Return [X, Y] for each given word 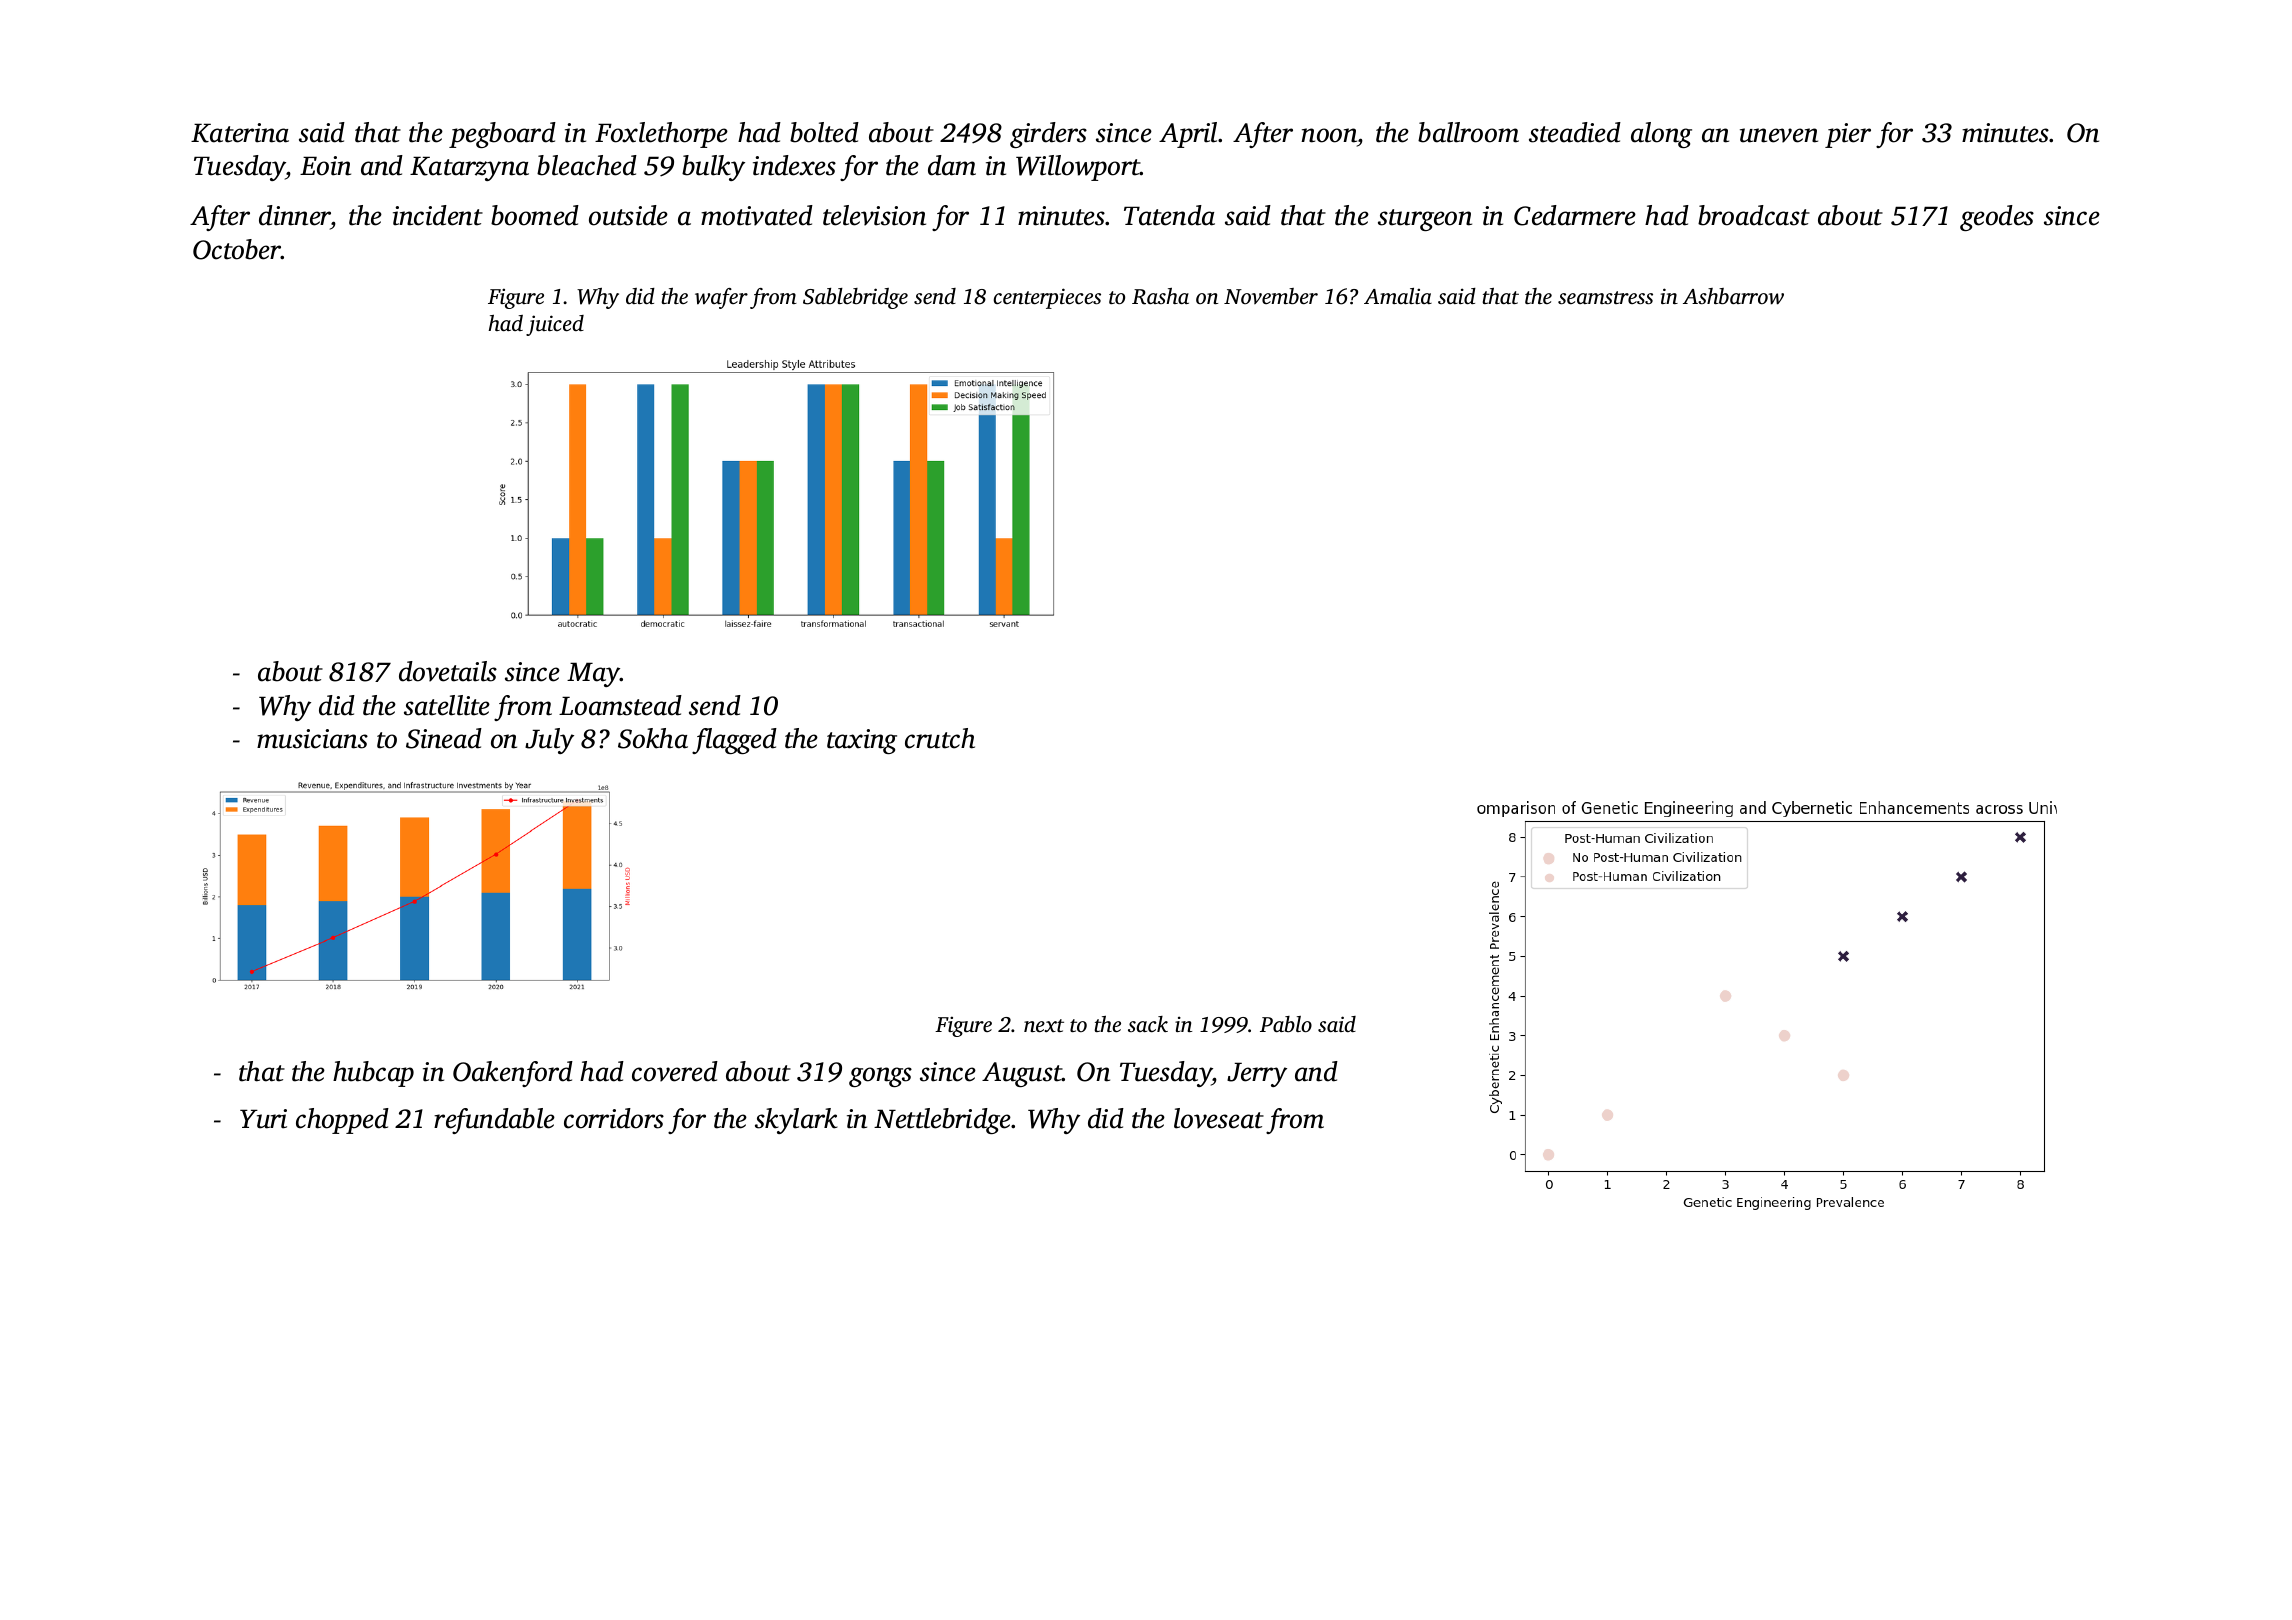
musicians [312, 739]
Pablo [1286, 1024]
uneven [1779, 135]
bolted [824, 132]
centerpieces [1047, 298]
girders [1048, 135]
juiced [555, 325]
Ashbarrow [1733, 296]
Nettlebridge [942, 1121]
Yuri [263, 1119]
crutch [940, 738]
